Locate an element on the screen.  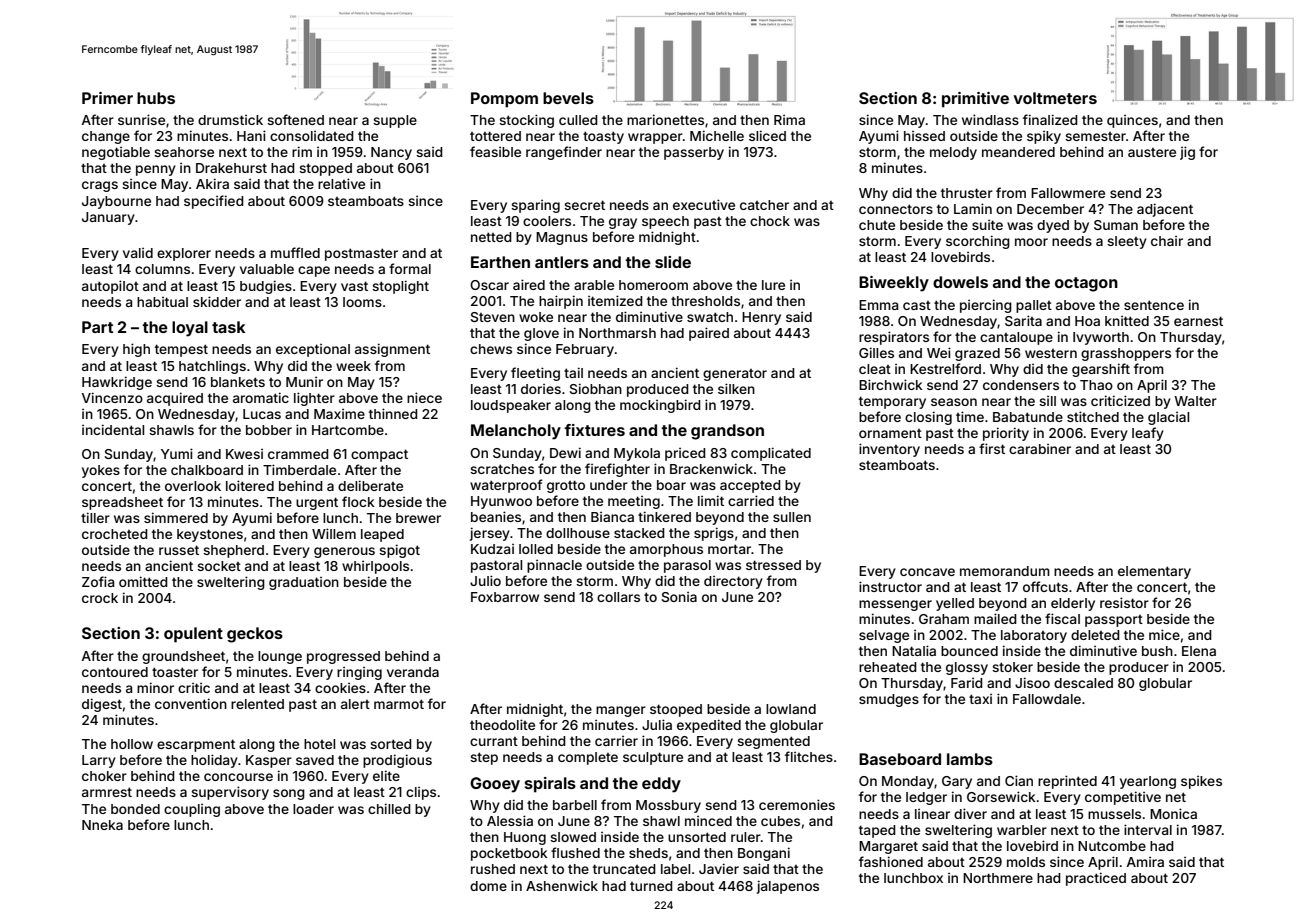
flock is located at coordinates (358, 501).
